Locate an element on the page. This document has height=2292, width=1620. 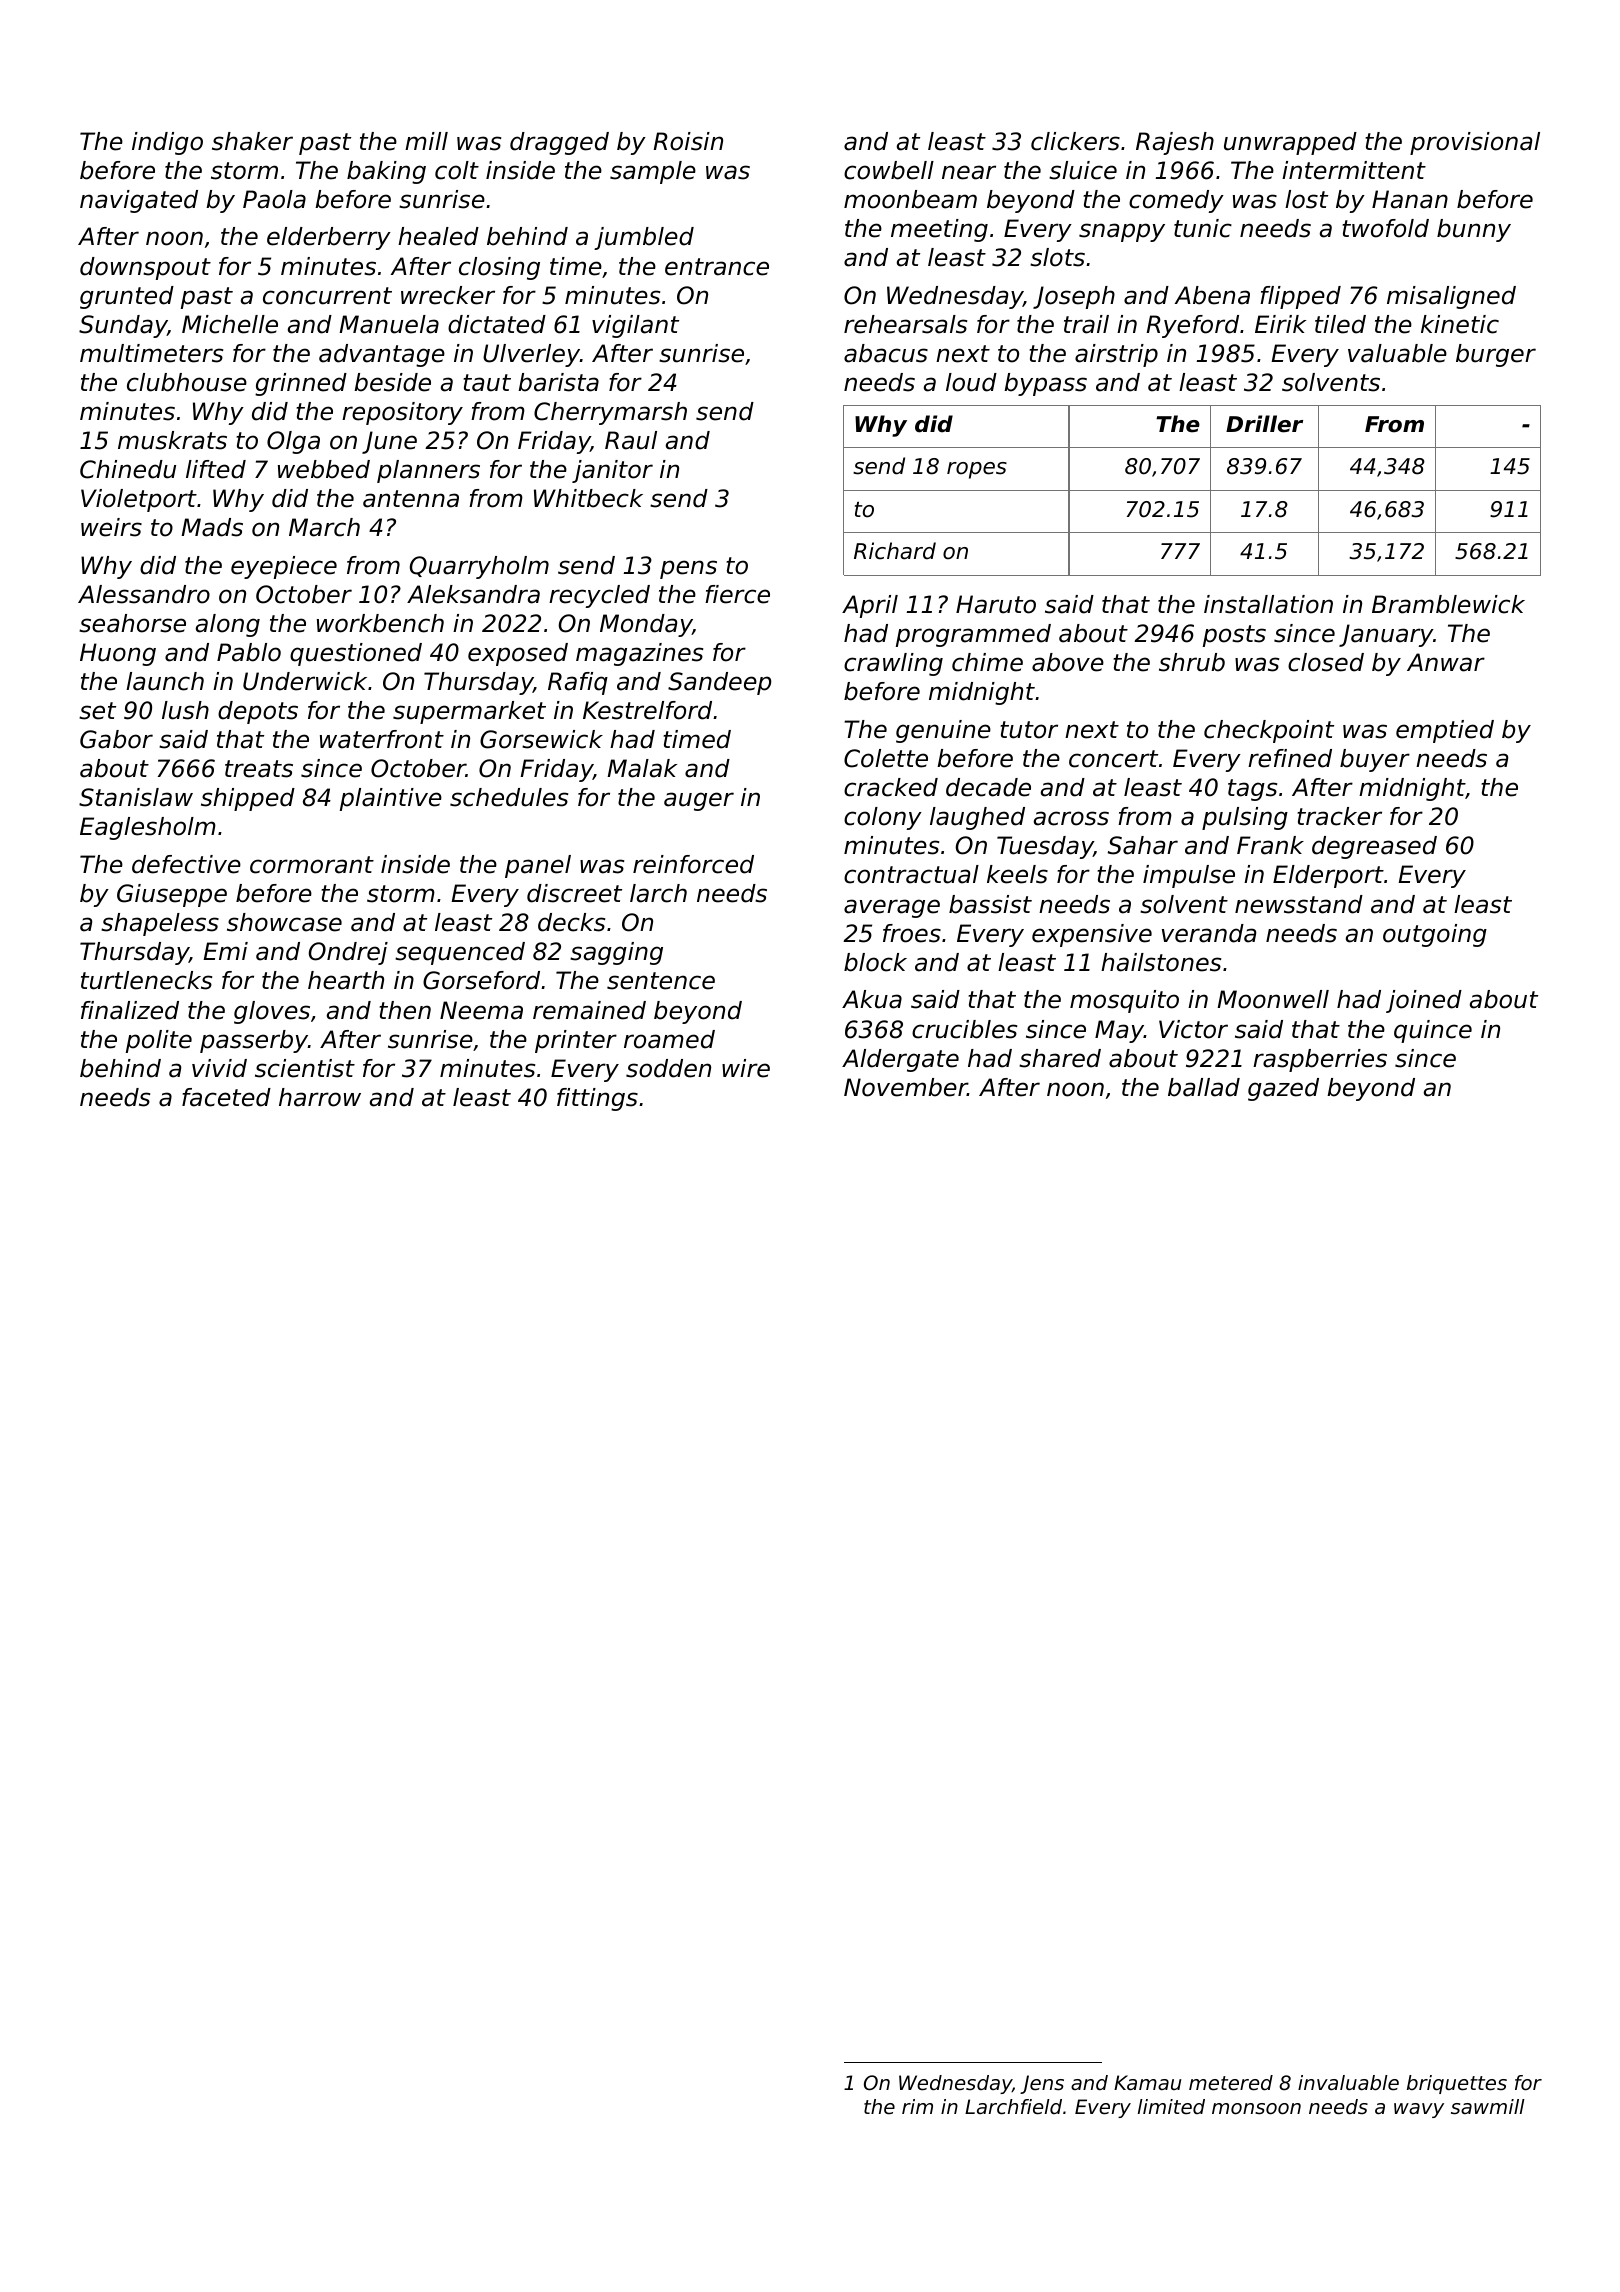
Jens is located at coordinates (1042, 2084).
